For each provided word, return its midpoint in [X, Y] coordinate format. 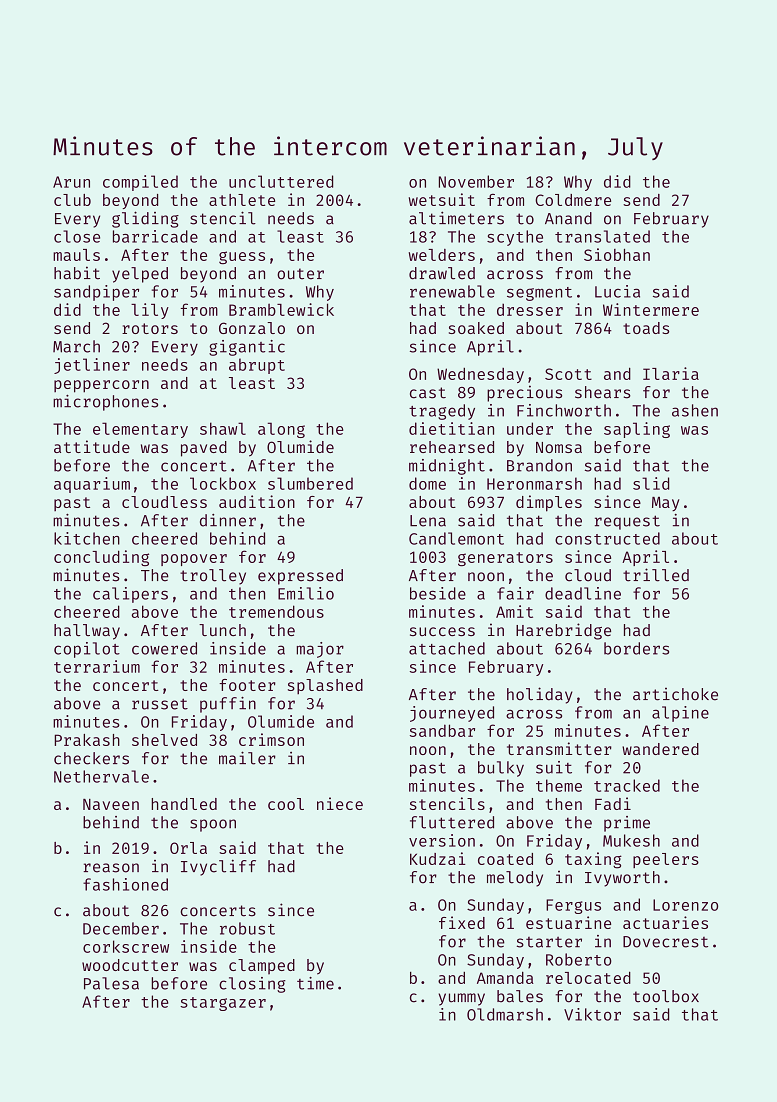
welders [442, 255]
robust [247, 928]
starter [549, 942]
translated [602, 236]
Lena [428, 521]
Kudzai [438, 858]
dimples [549, 503]
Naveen [111, 804]
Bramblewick [281, 309]
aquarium [92, 485]
